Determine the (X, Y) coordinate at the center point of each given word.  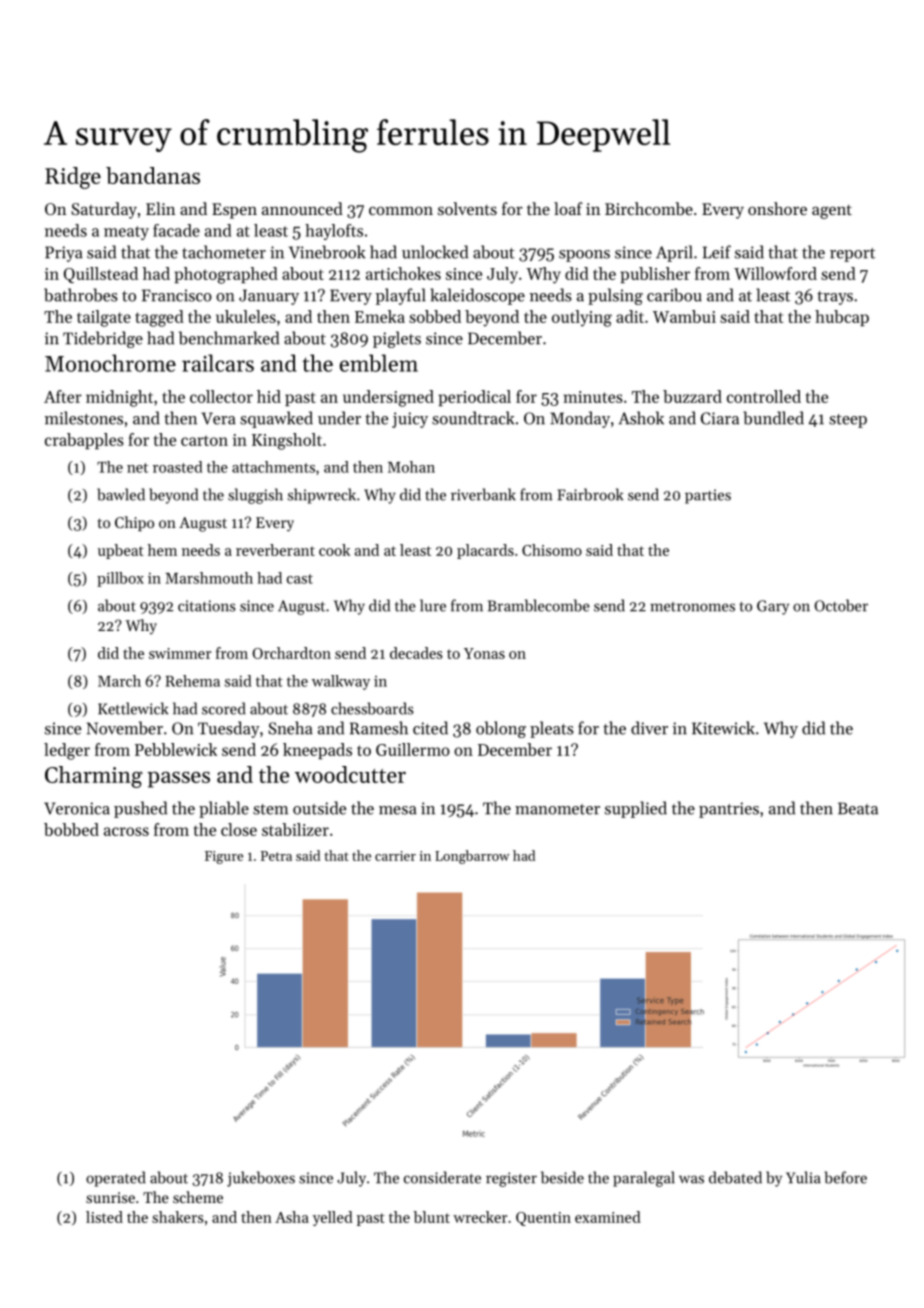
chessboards (372, 708)
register (511, 1179)
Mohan (411, 467)
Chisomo (552, 550)
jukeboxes (261, 1179)
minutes (593, 397)
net (137, 468)
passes (178, 780)
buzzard (692, 396)
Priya (64, 254)
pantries (729, 810)
